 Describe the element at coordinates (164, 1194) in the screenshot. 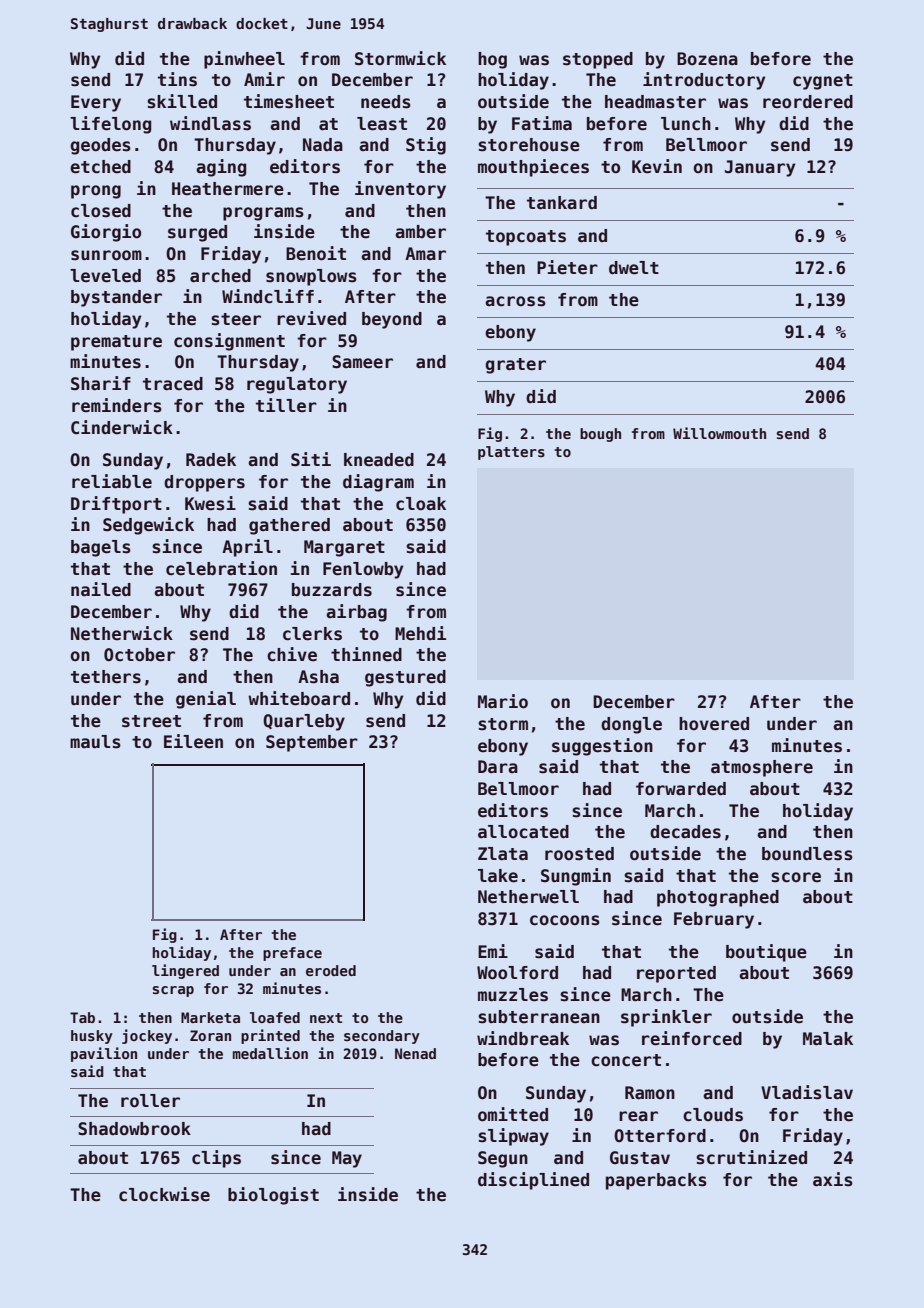

I see `clockwise` at that location.
